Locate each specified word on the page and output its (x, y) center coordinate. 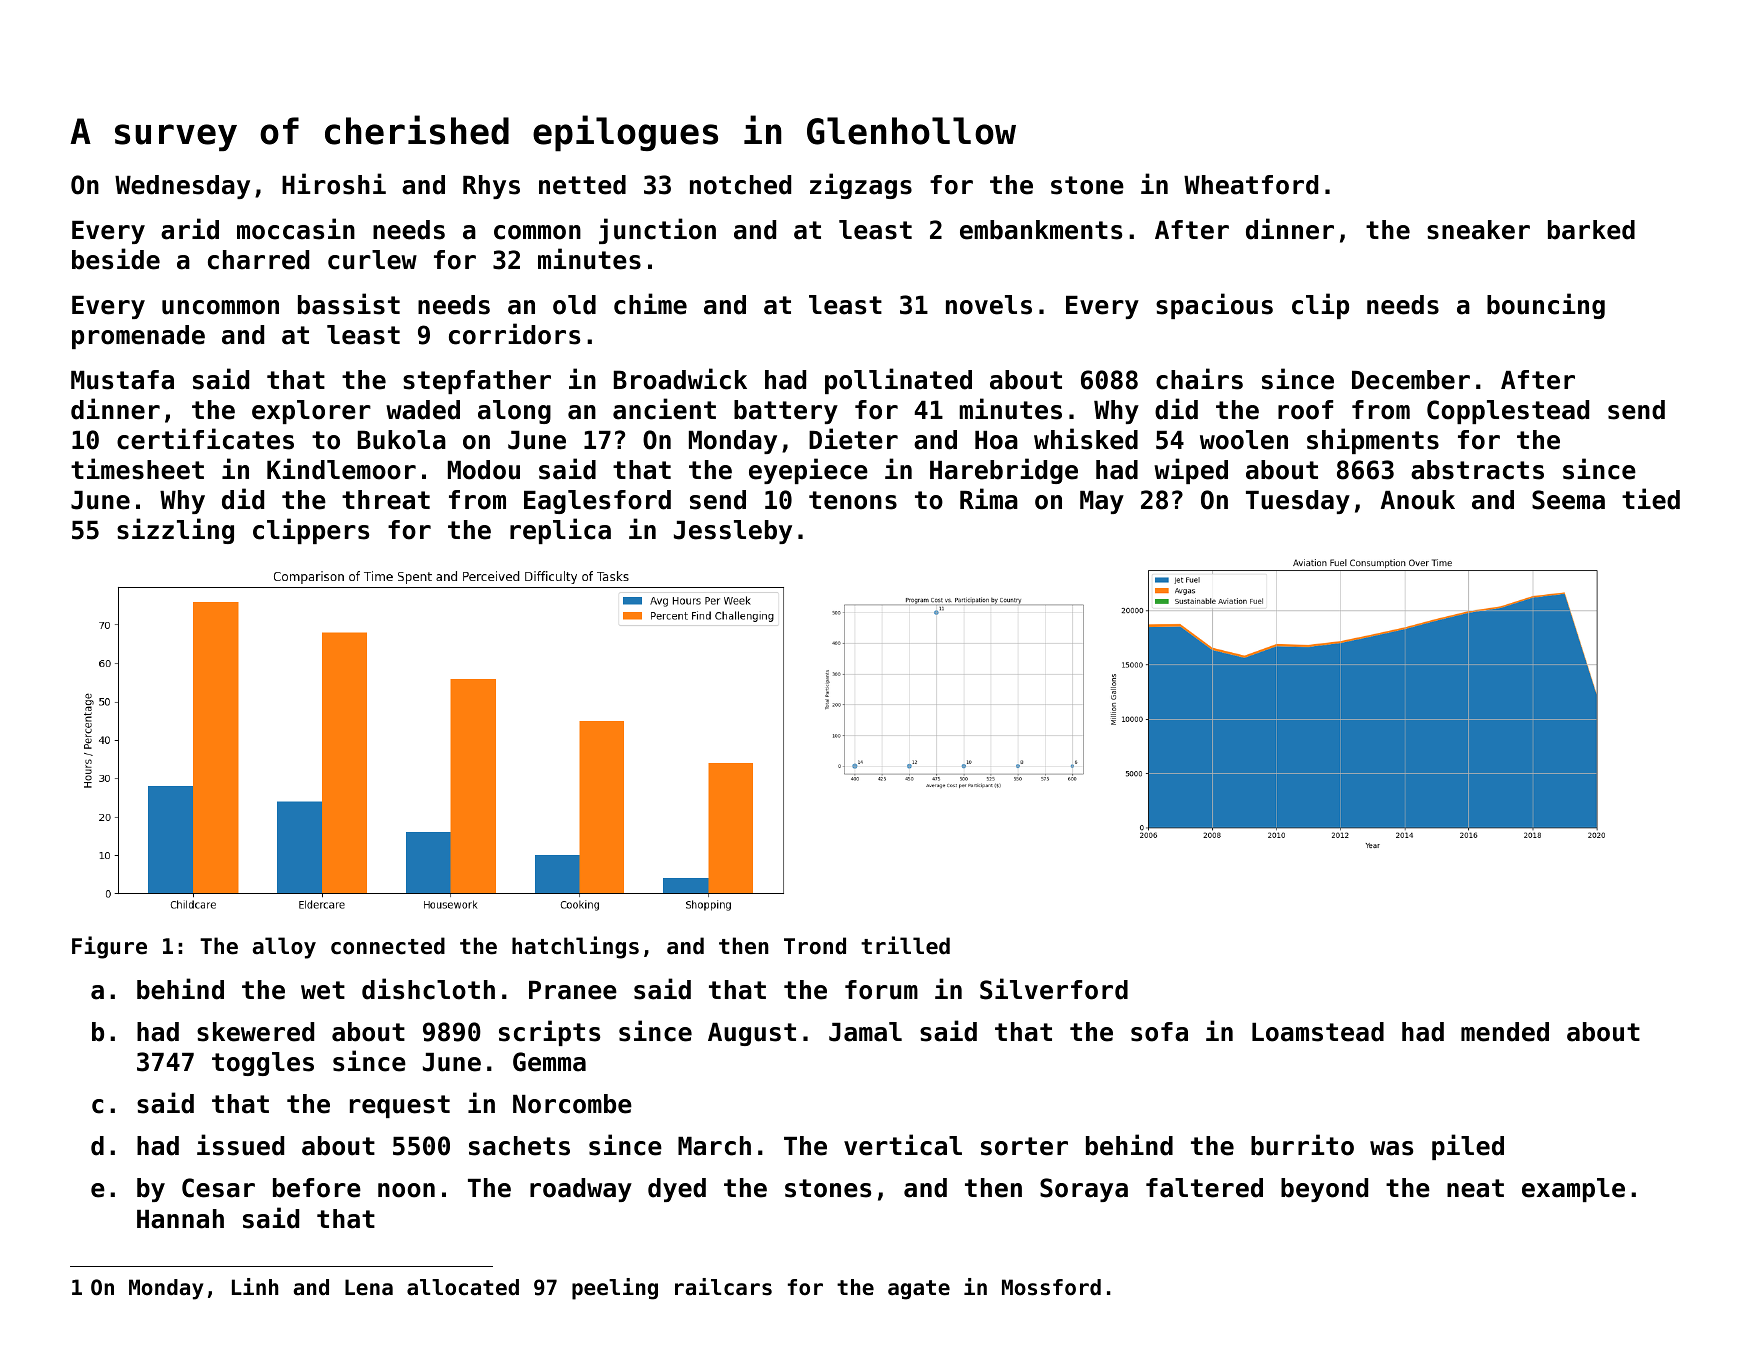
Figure (109, 947)
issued (240, 1145)
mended (1505, 1032)
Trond (815, 946)
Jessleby (733, 532)
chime (650, 304)
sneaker (1478, 230)
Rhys (491, 187)
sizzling (175, 531)
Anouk (1418, 500)
